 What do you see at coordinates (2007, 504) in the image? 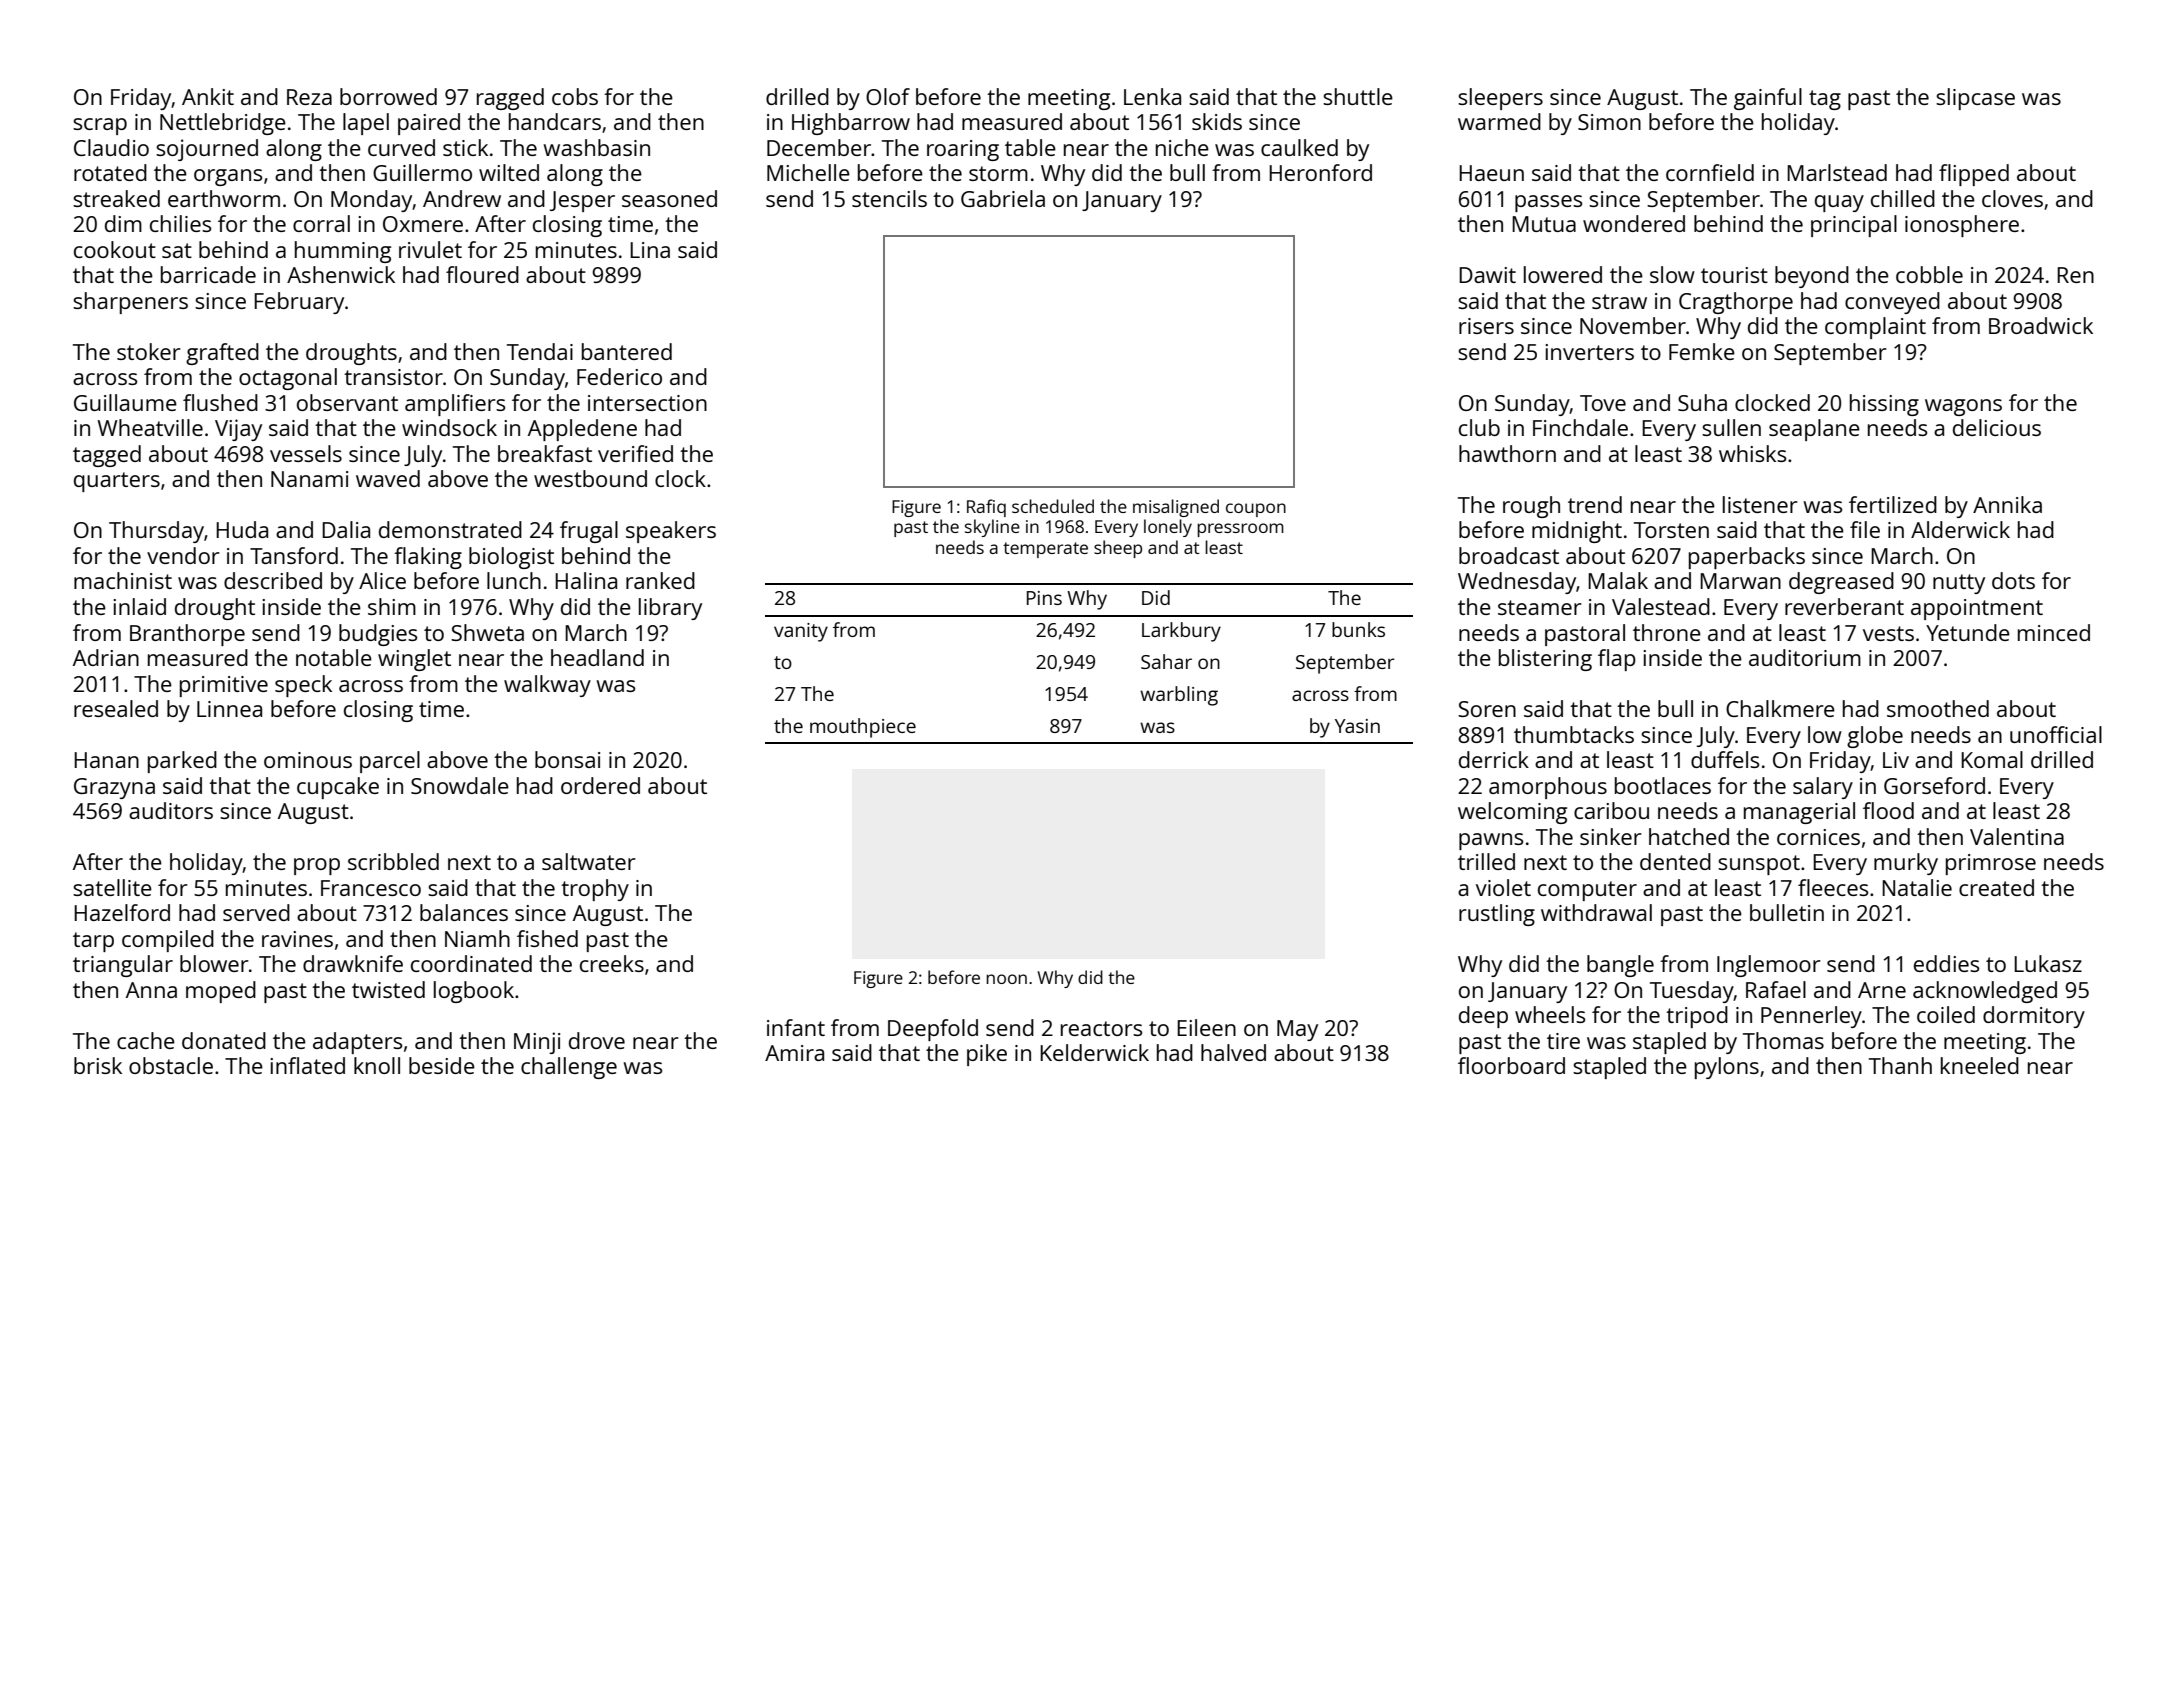
I see `Annika` at bounding box center [2007, 504].
